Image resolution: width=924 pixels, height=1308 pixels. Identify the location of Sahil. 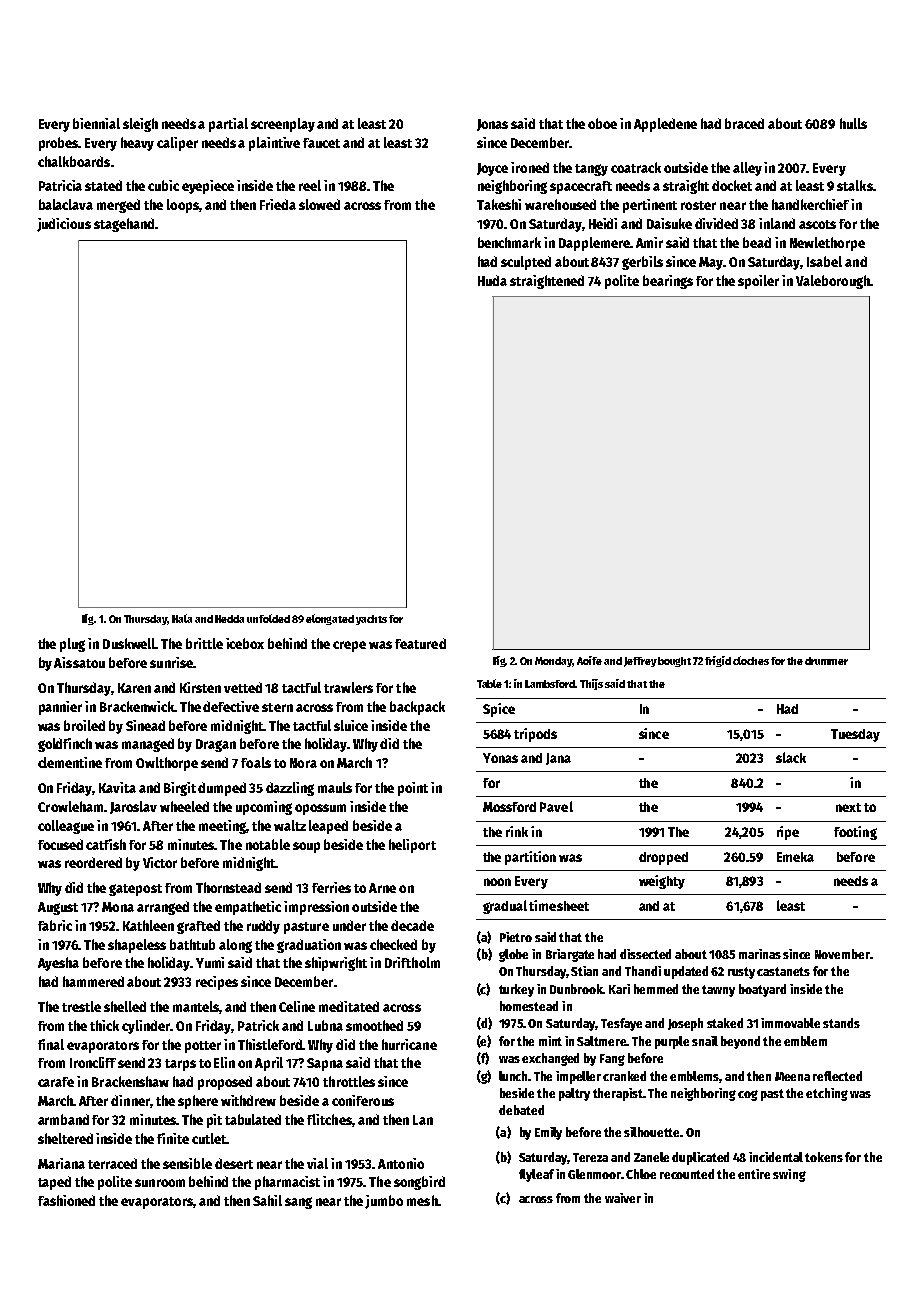
(267, 1200).
